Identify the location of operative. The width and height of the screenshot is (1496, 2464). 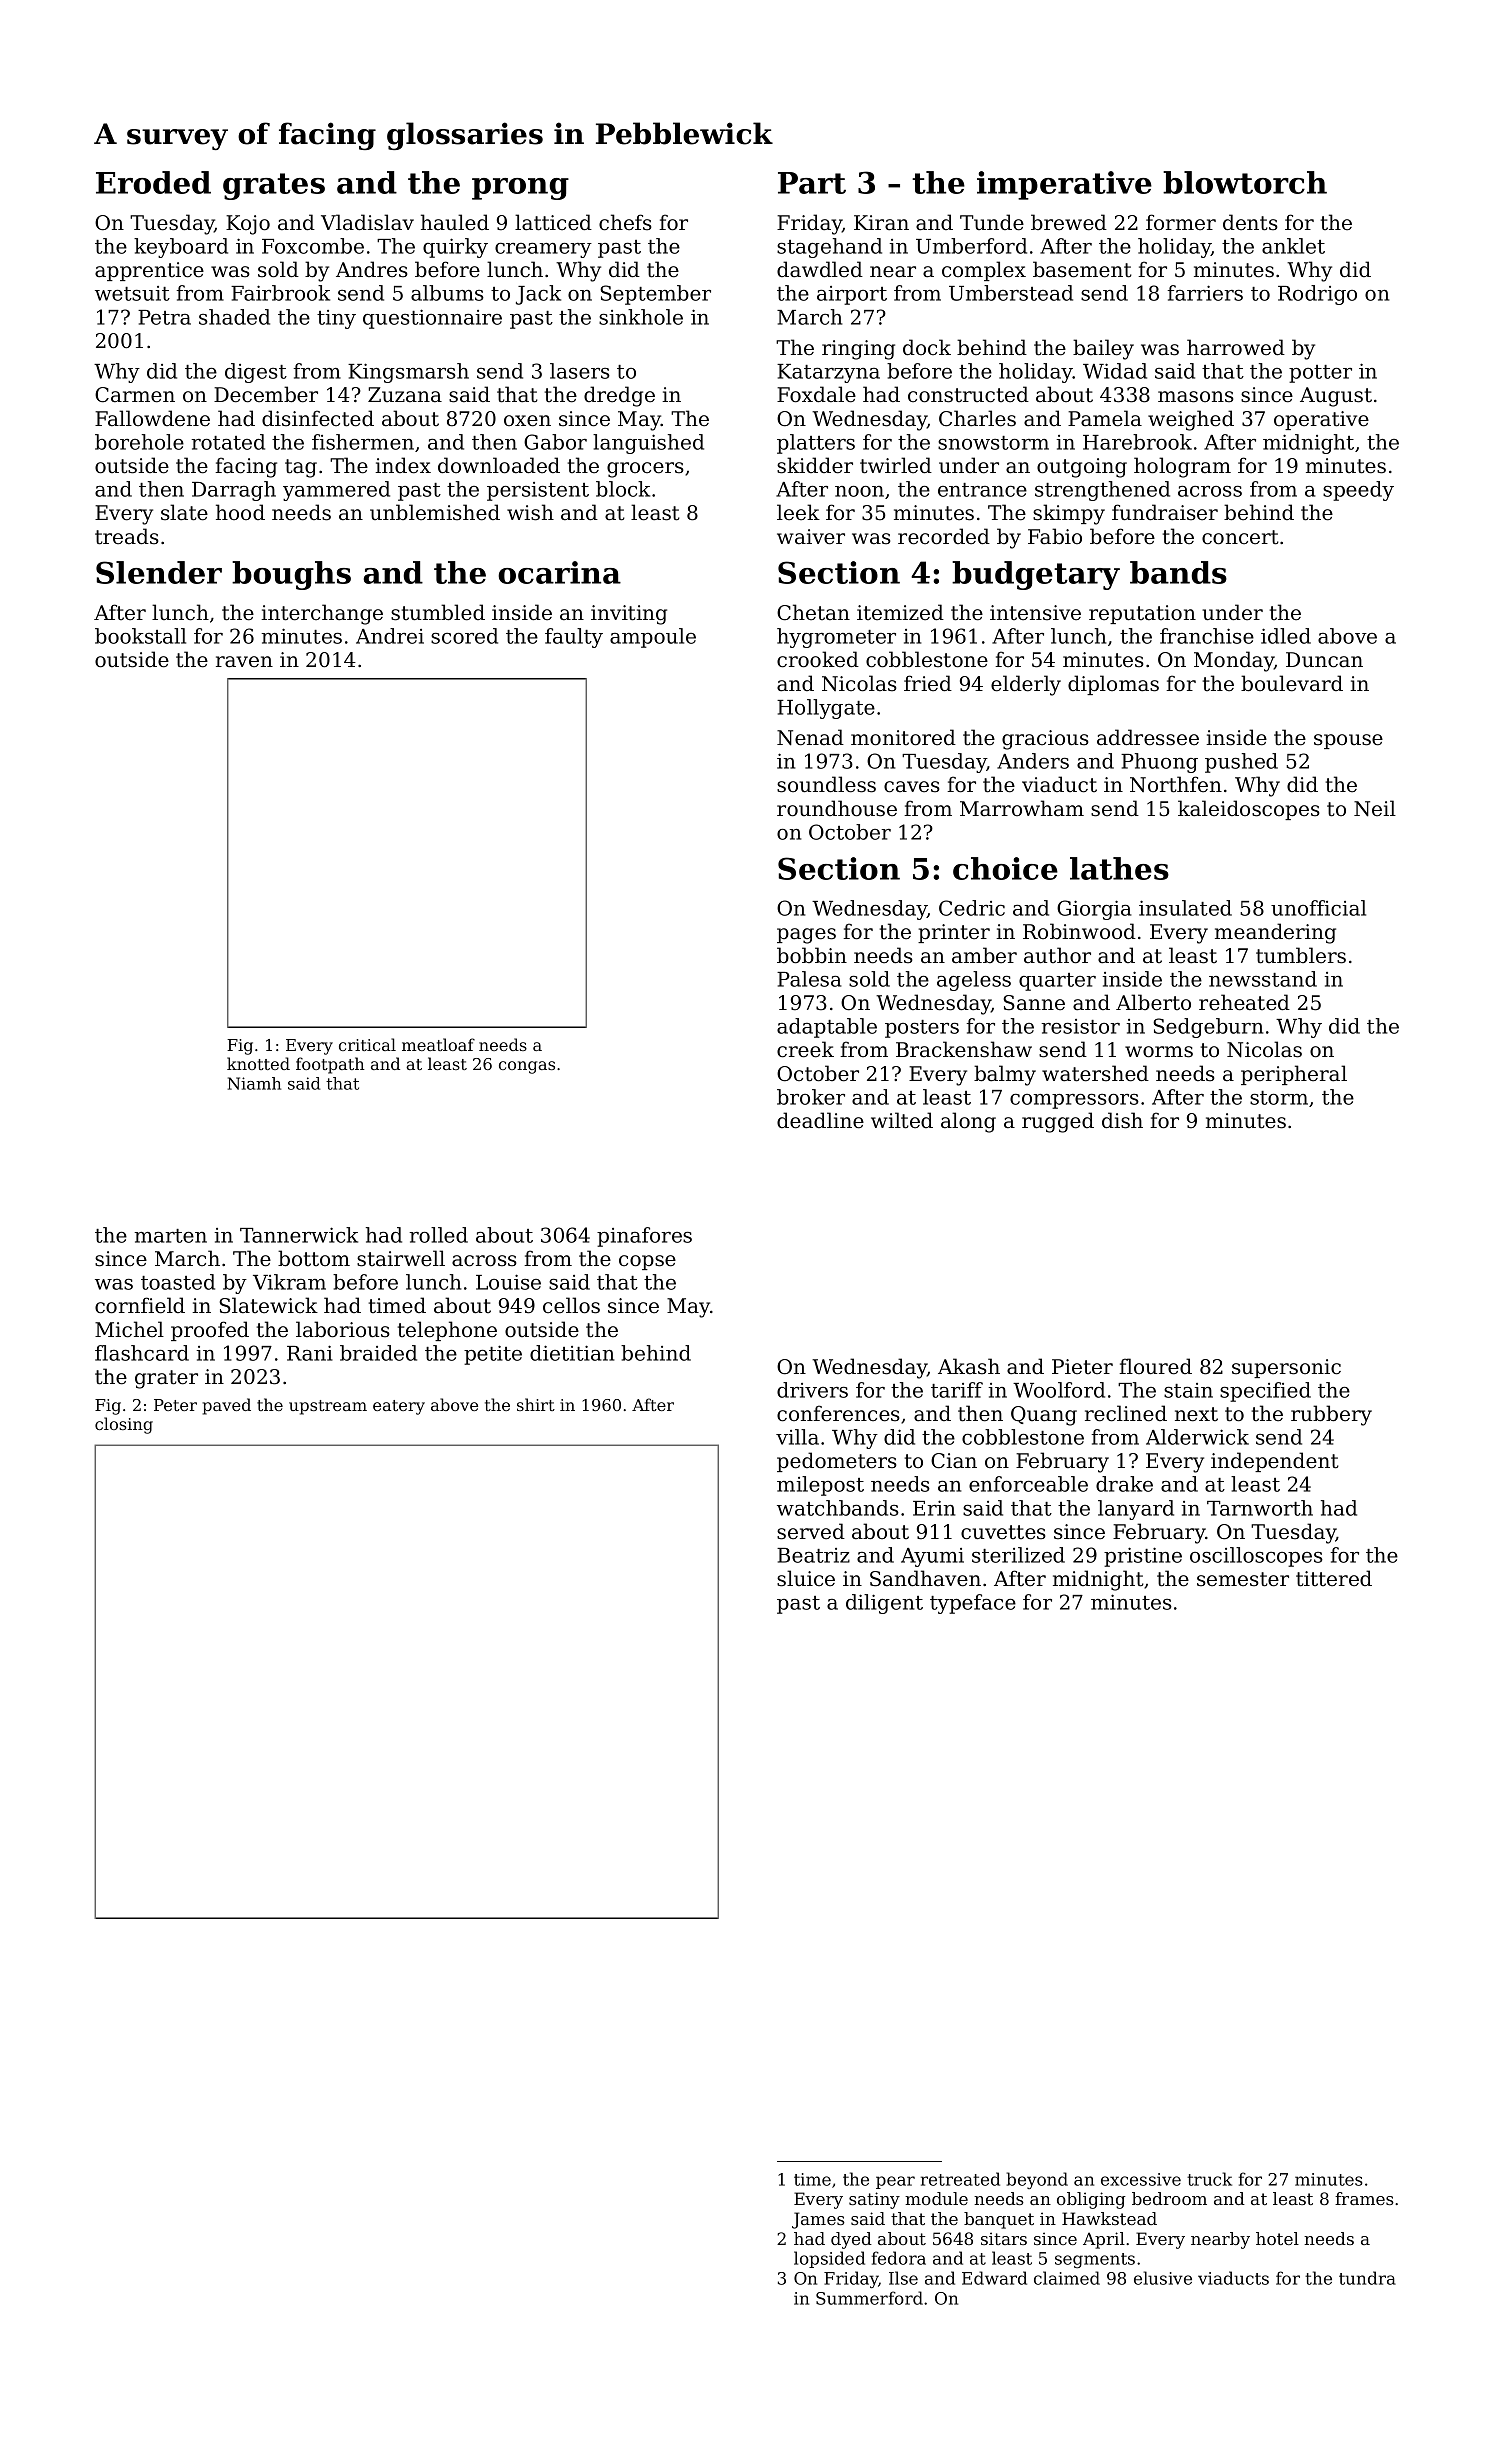
(1321, 420).
